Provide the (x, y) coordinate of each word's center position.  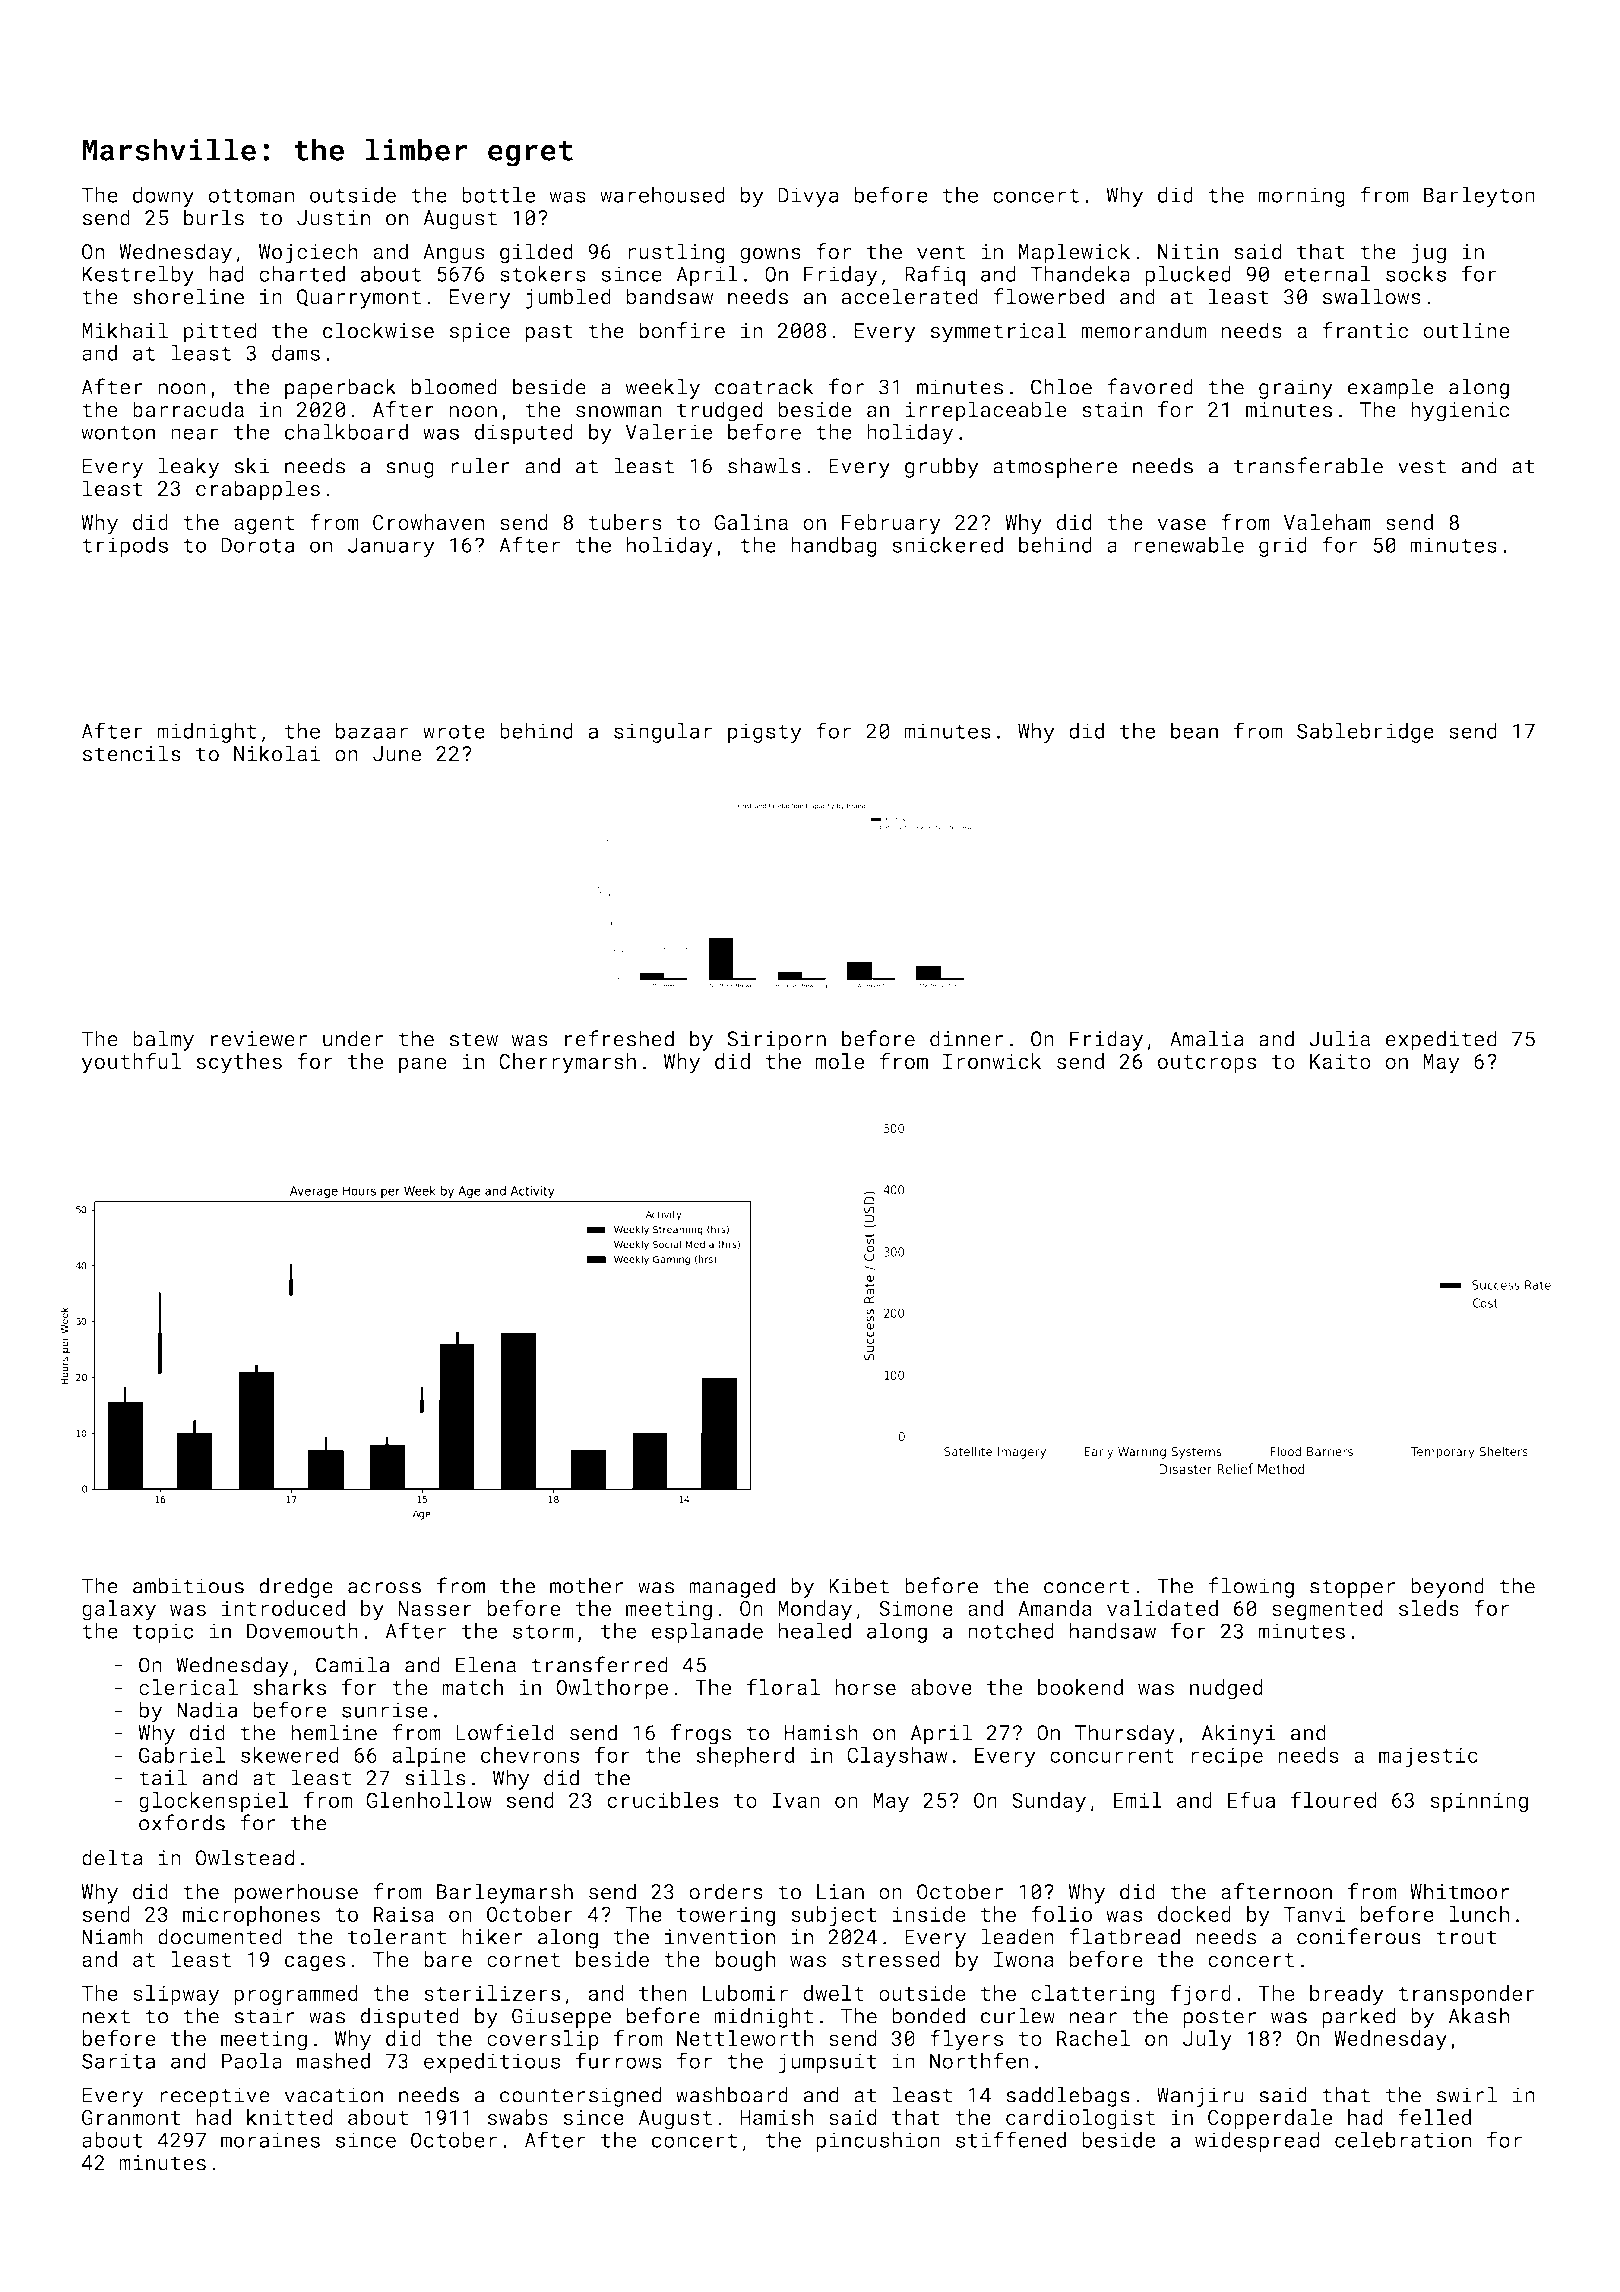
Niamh (112, 1936)
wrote (454, 732)
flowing (1251, 1587)
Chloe (1061, 386)
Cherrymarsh (567, 1063)
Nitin (1188, 252)
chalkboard (346, 432)
